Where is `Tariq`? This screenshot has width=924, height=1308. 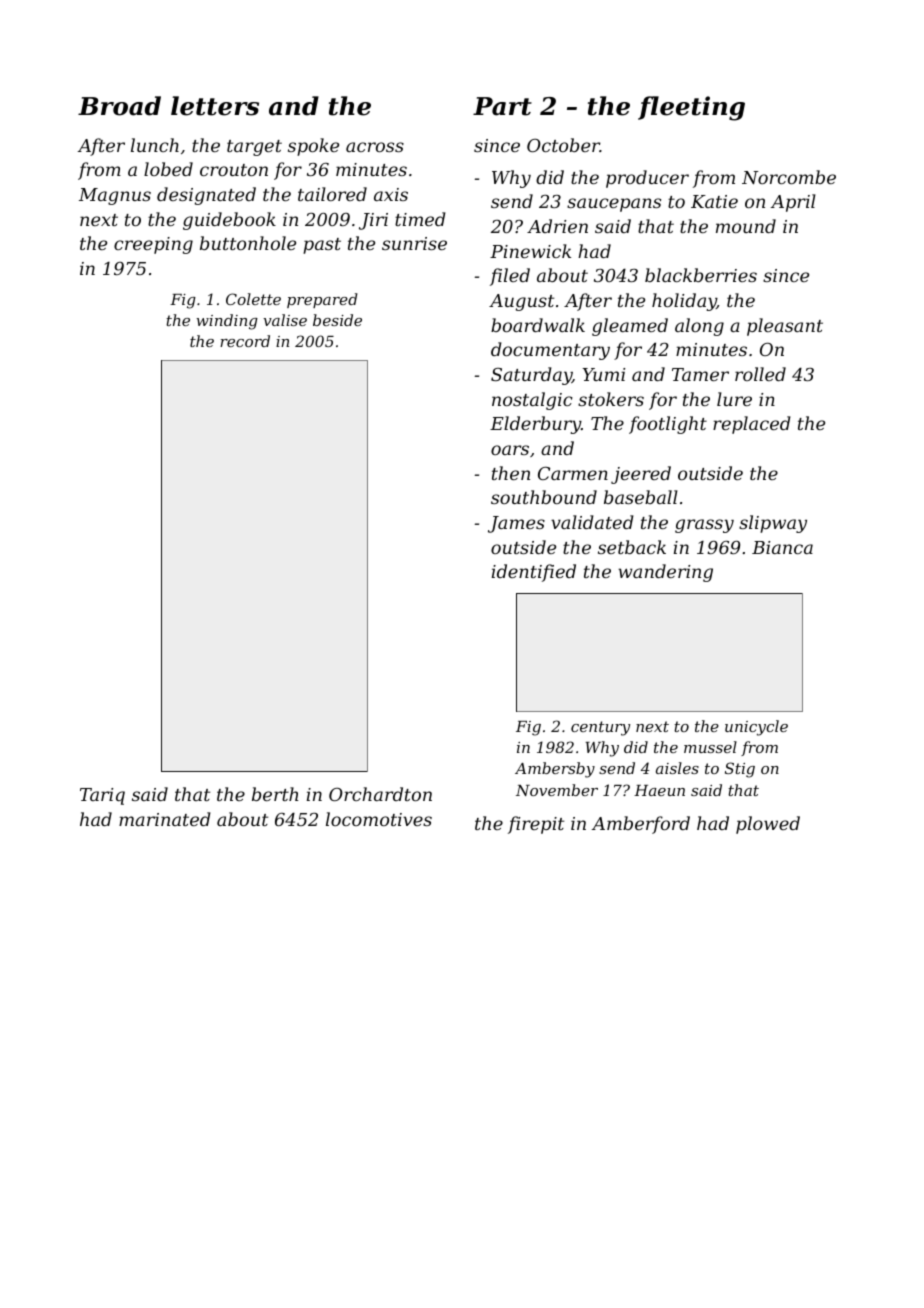 Tariq is located at coordinates (102, 796).
